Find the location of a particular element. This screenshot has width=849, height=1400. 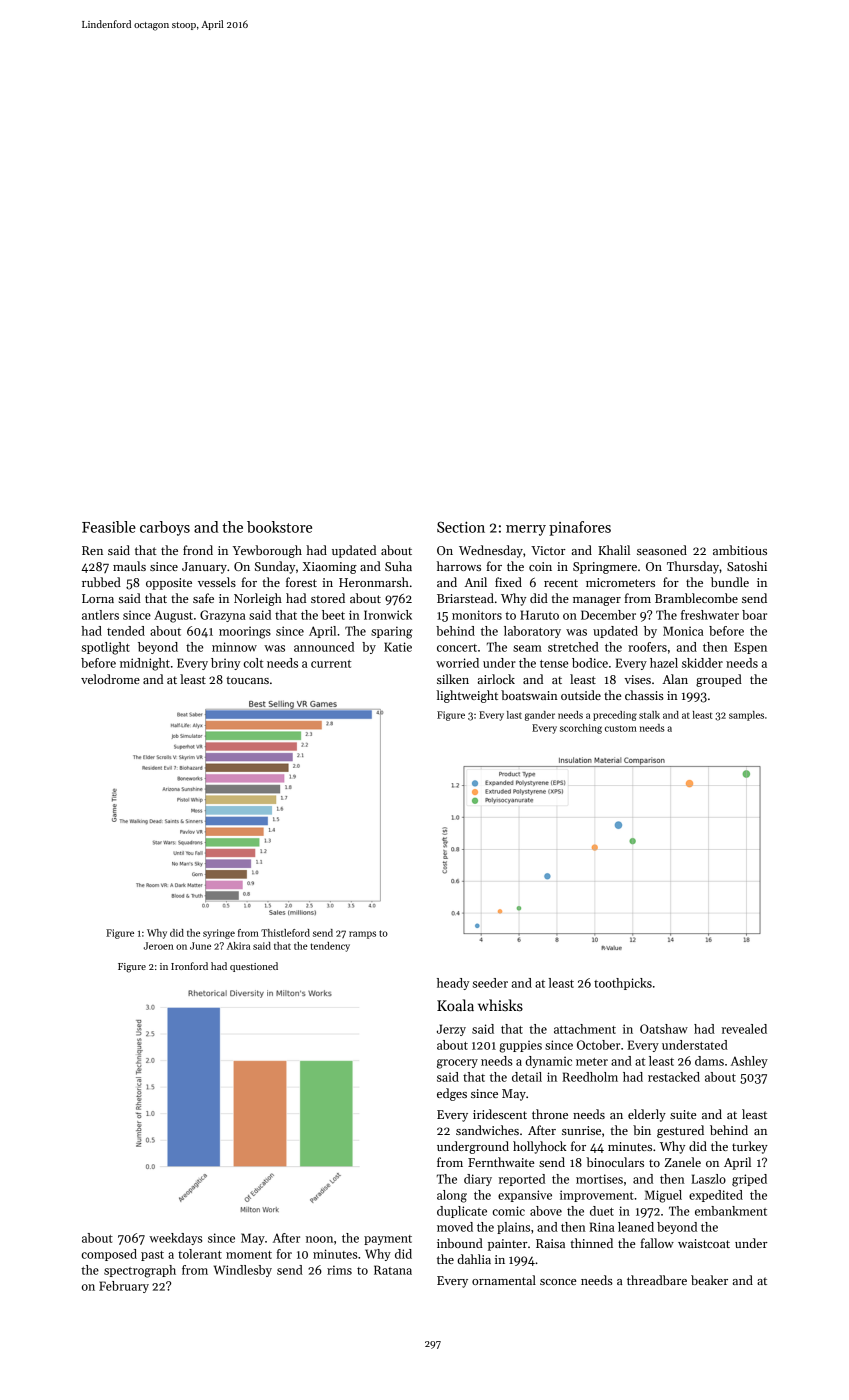

weekdays is located at coordinates (175, 1239).
